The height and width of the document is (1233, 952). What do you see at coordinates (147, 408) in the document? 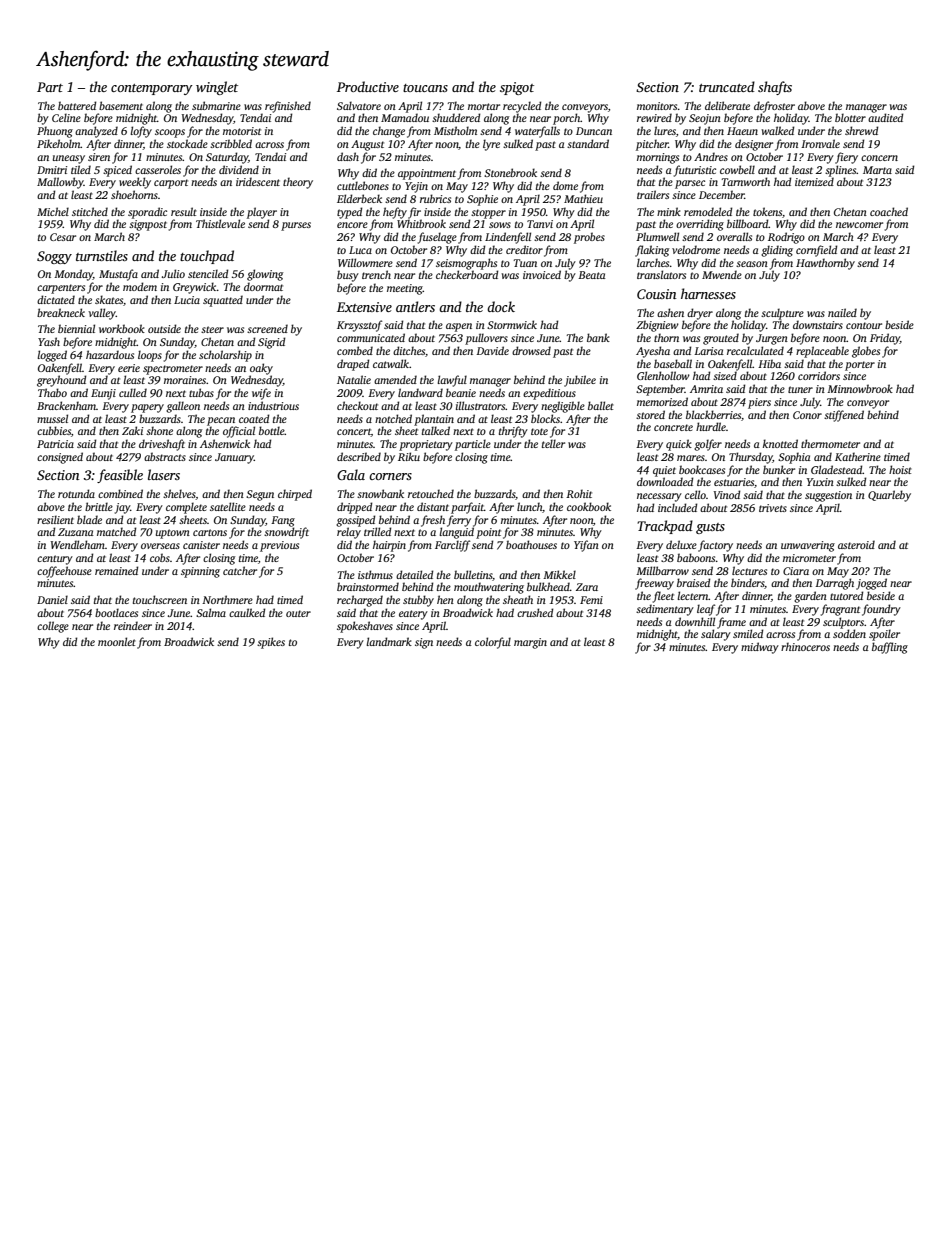
I see `papery` at bounding box center [147, 408].
